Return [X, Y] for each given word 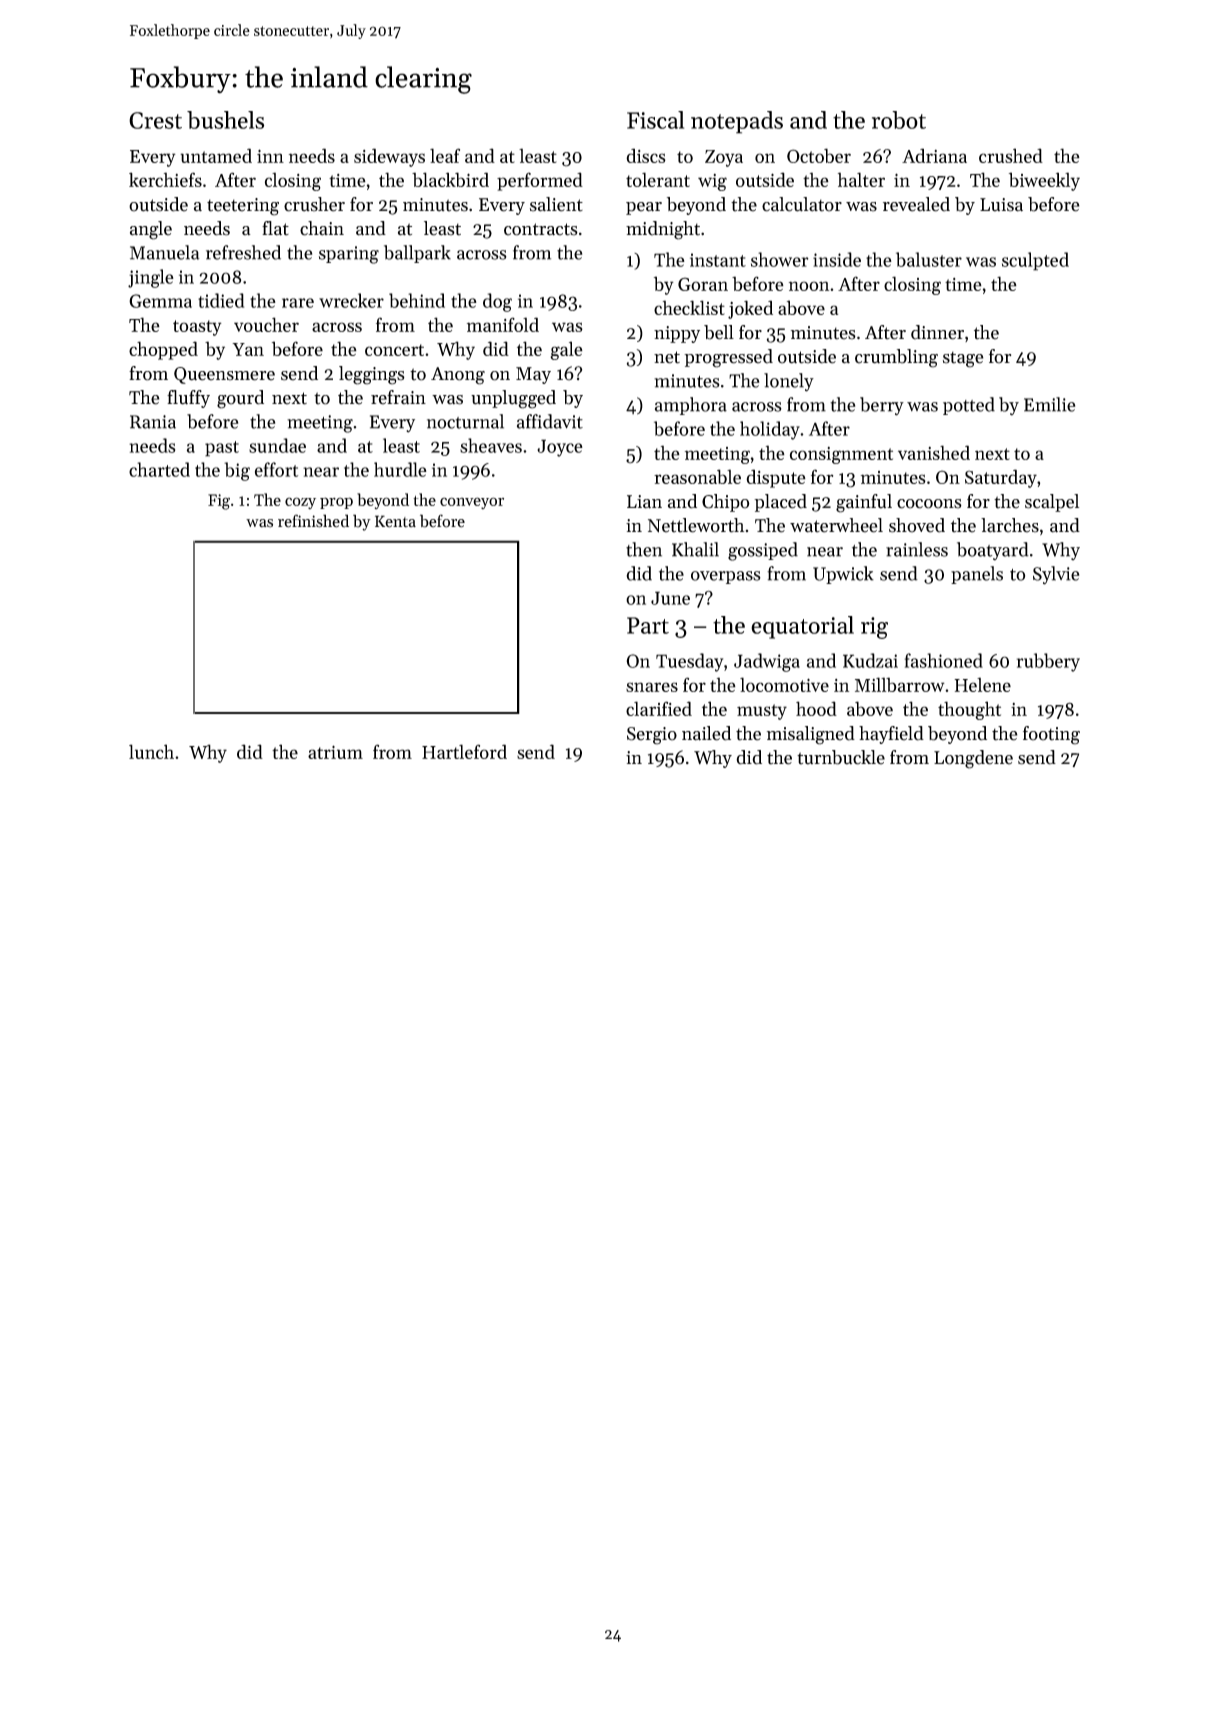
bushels [225, 120]
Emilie [1049, 404]
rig [874, 628]
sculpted [1035, 261]
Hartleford [464, 751]
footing [1051, 735]
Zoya [724, 158]
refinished [313, 521]
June [670, 598]
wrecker [351, 300]
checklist [689, 307]
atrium [335, 752]
